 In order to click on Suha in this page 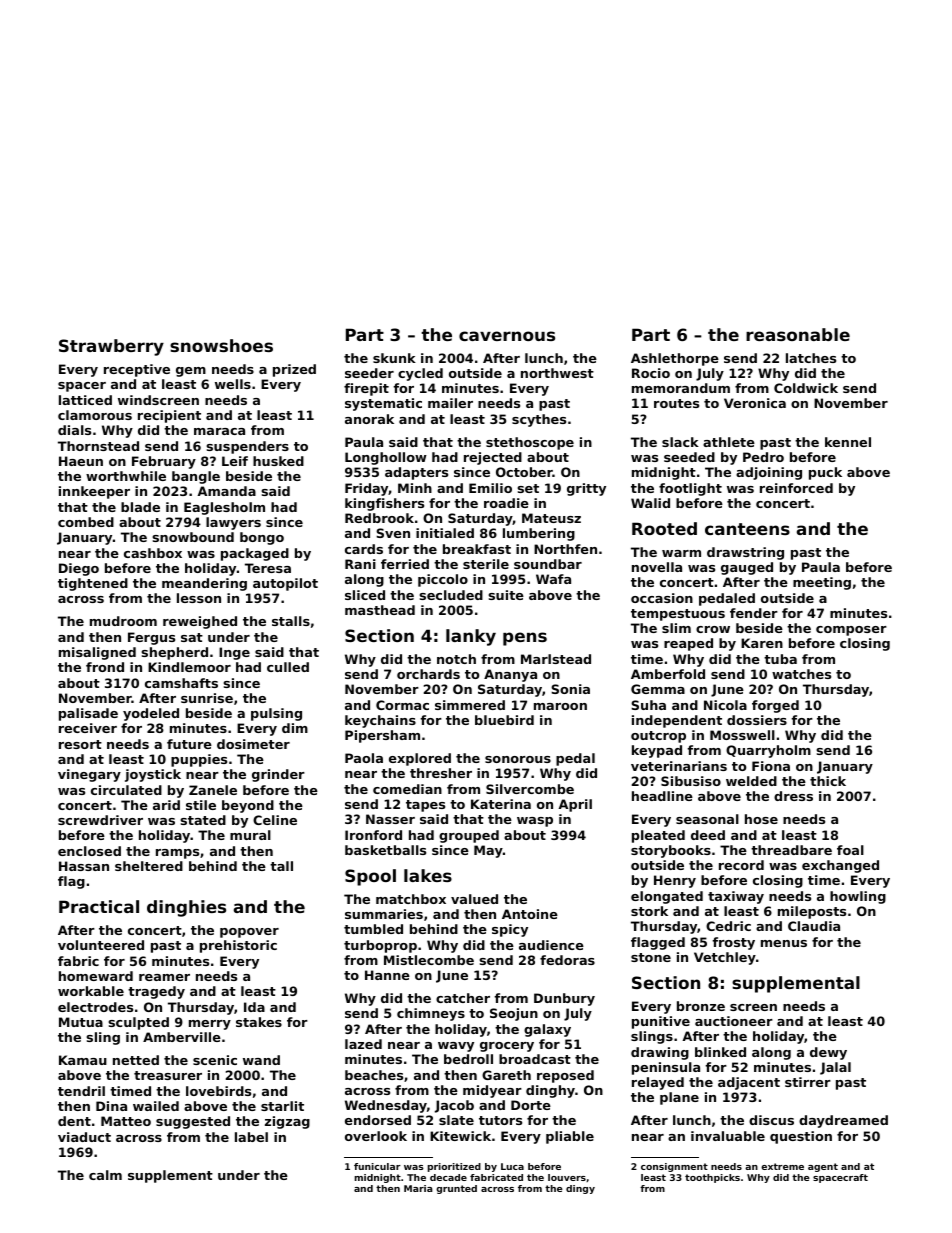, I will do `click(648, 705)`.
